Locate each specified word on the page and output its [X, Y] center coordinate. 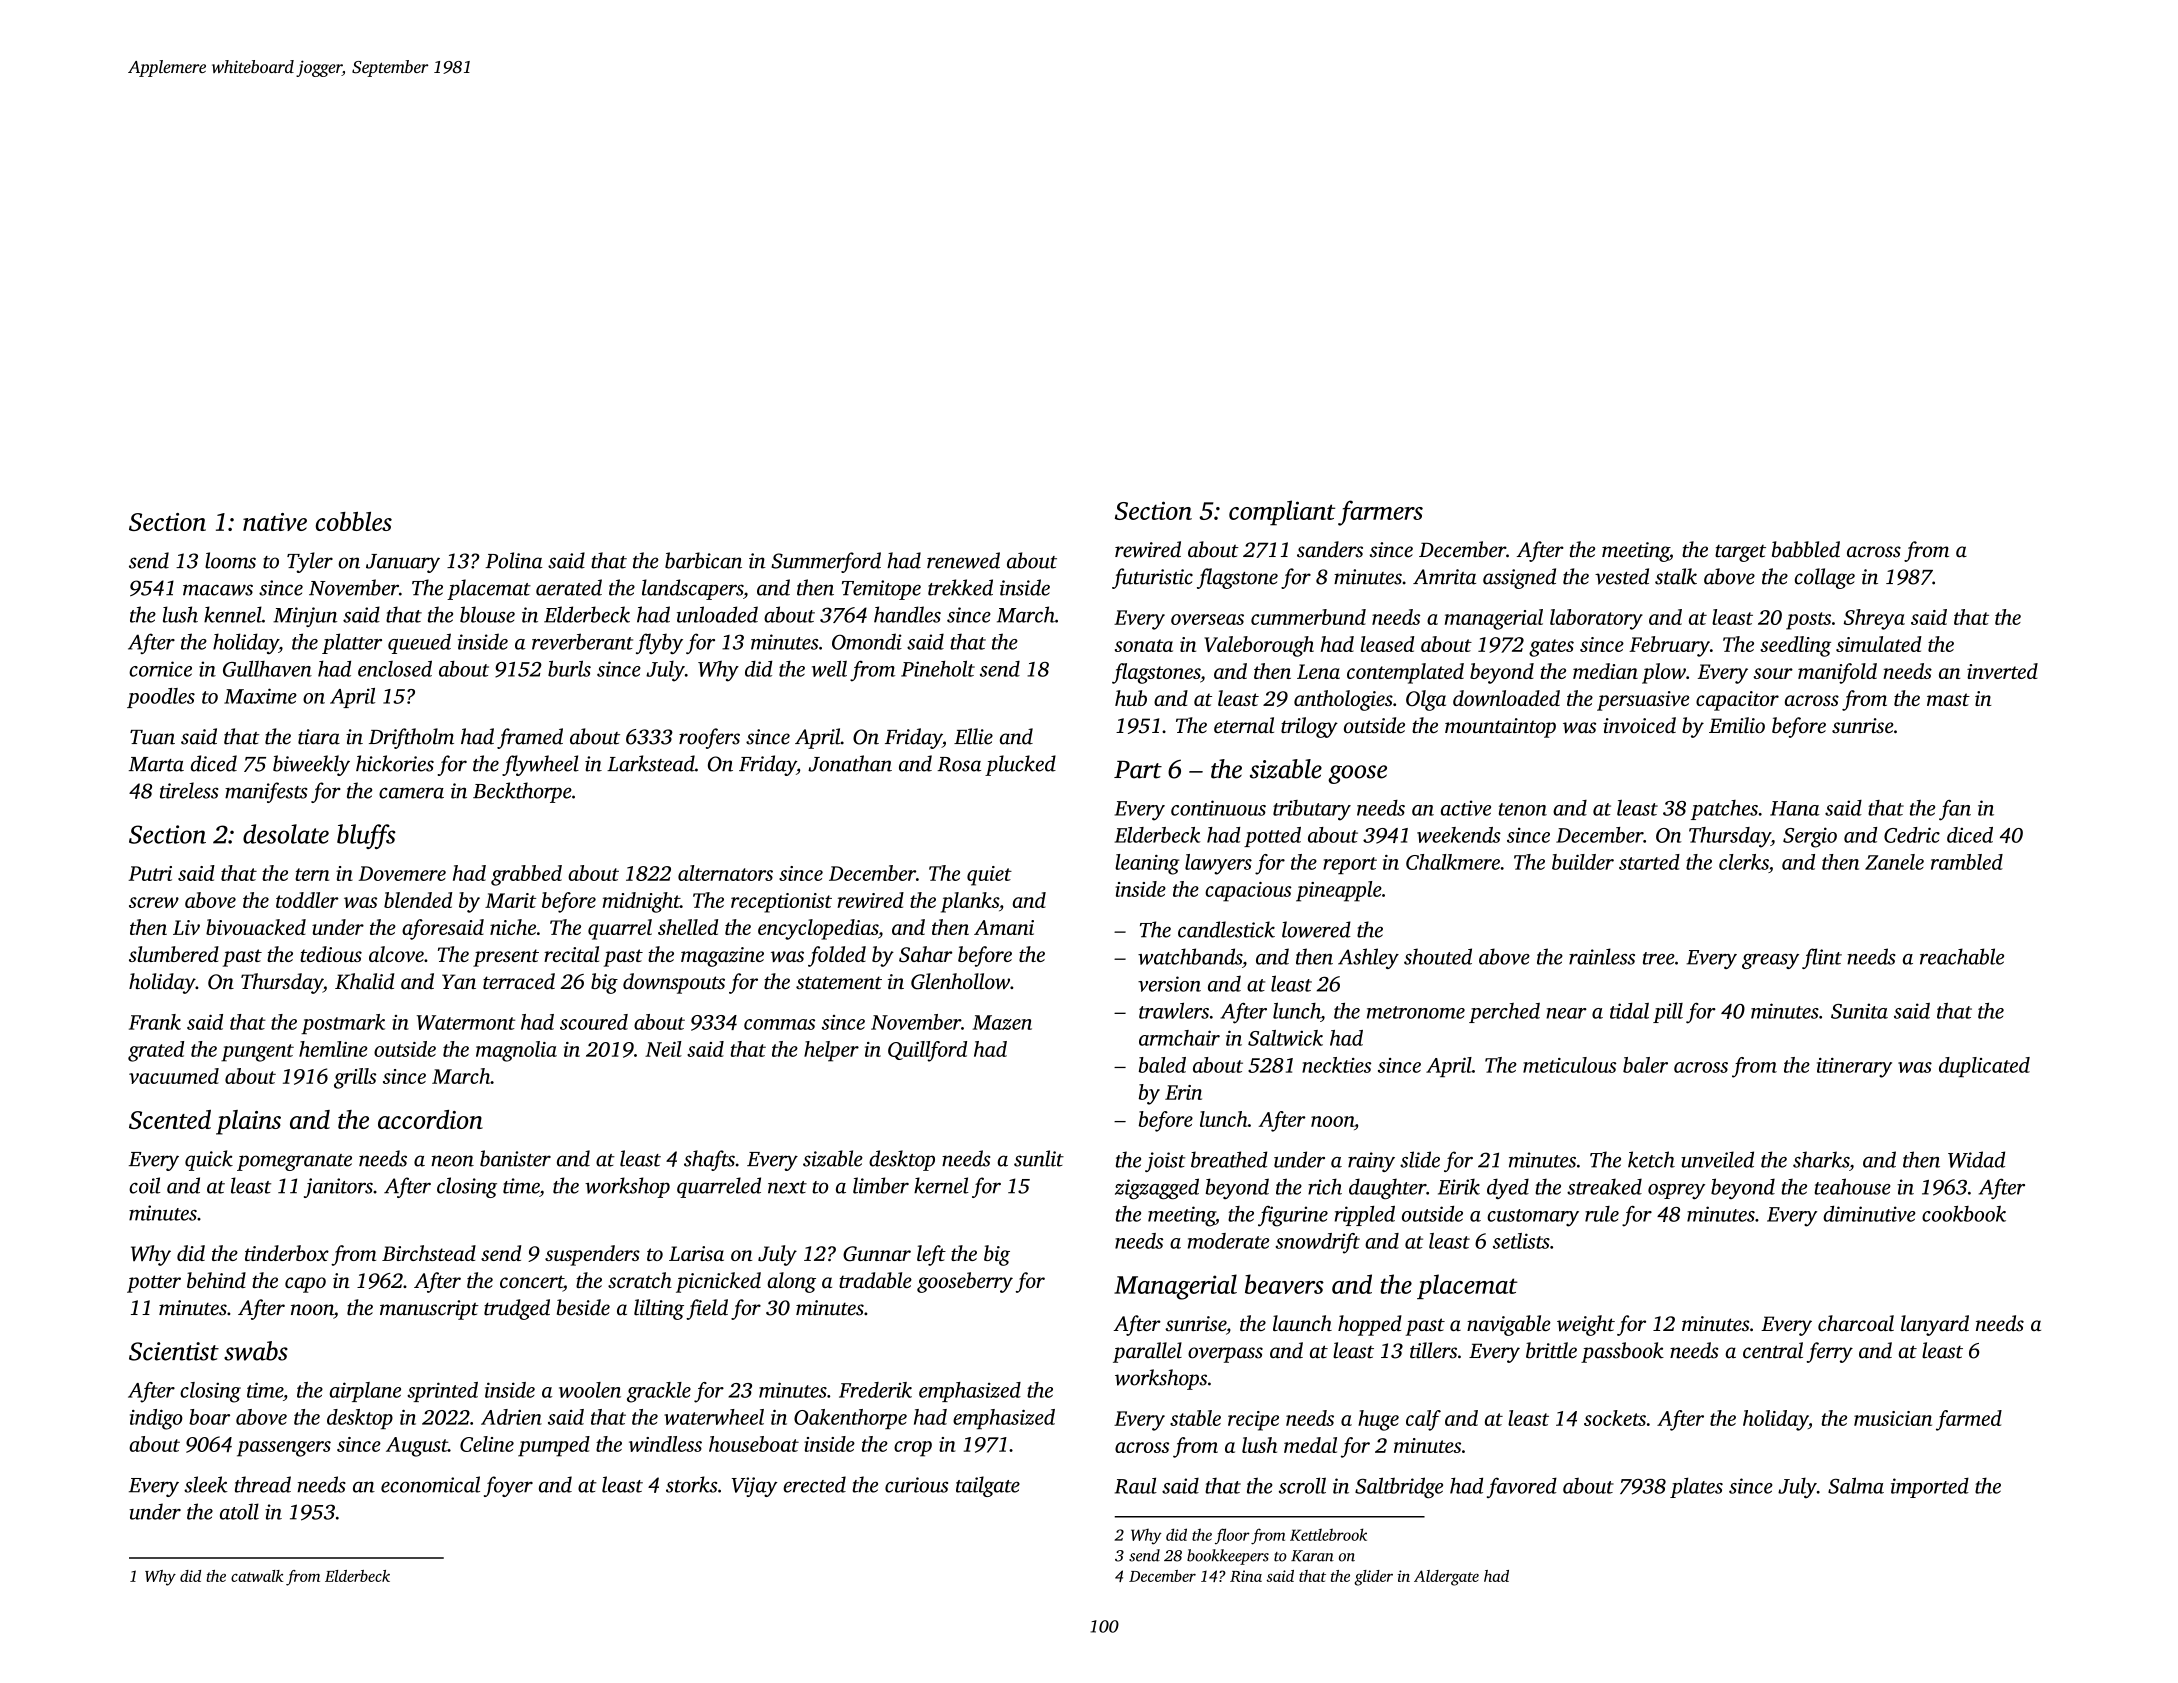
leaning [1147, 864]
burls [569, 668]
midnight [641, 902]
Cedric [1912, 835]
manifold [1837, 673]
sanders [1330, 549]
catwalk [257, 1576]
